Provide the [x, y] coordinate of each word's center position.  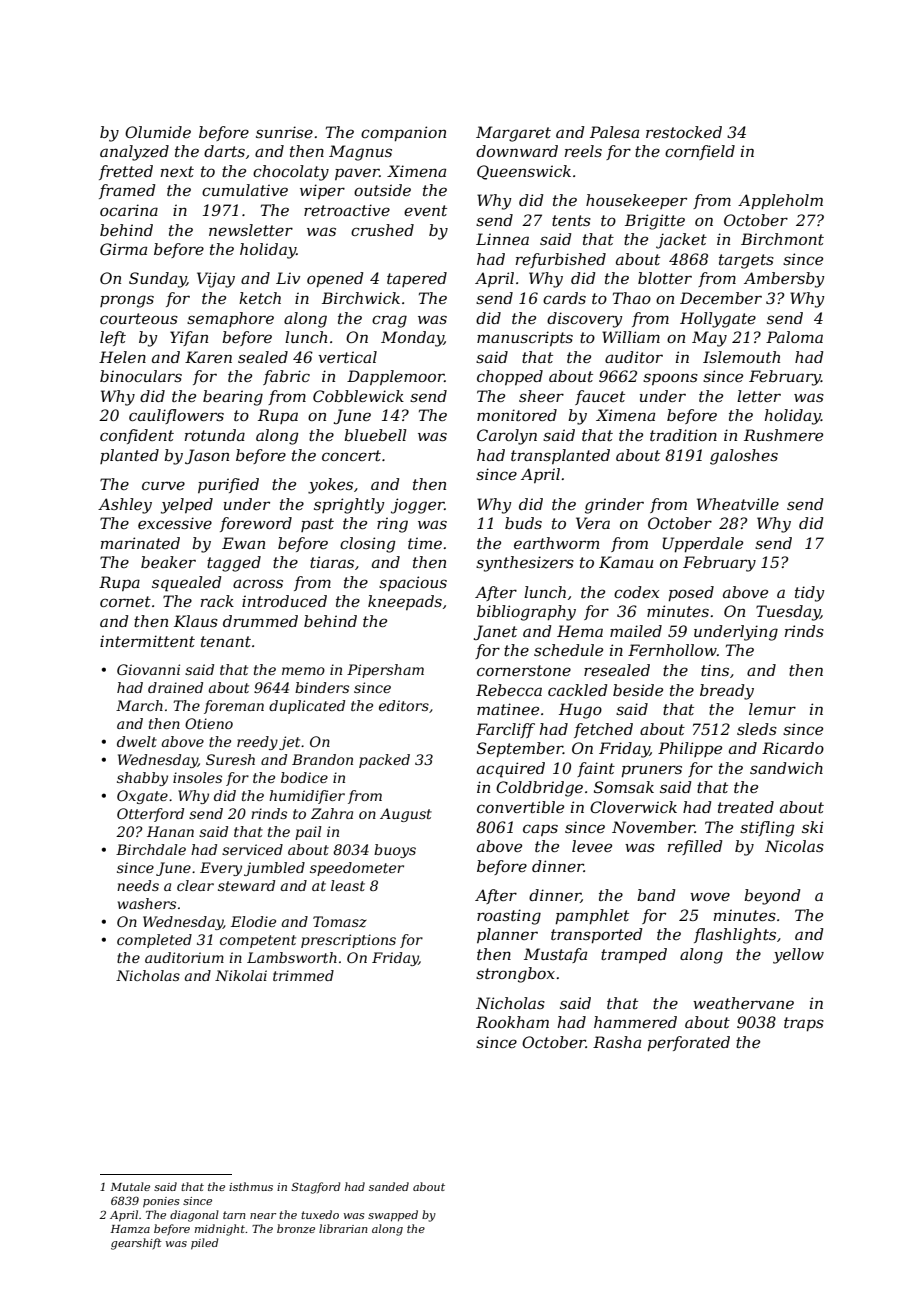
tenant [226, 641]
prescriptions [348, 941]
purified [228, 485]
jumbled [274, 869]
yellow [798, 956]
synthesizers [525, 564]
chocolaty [291, 173]
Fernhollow [672, 650]
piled [205, 1244]
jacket [681, 241]
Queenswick [524, 172]
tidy [809, 594]
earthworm [556, 543]
